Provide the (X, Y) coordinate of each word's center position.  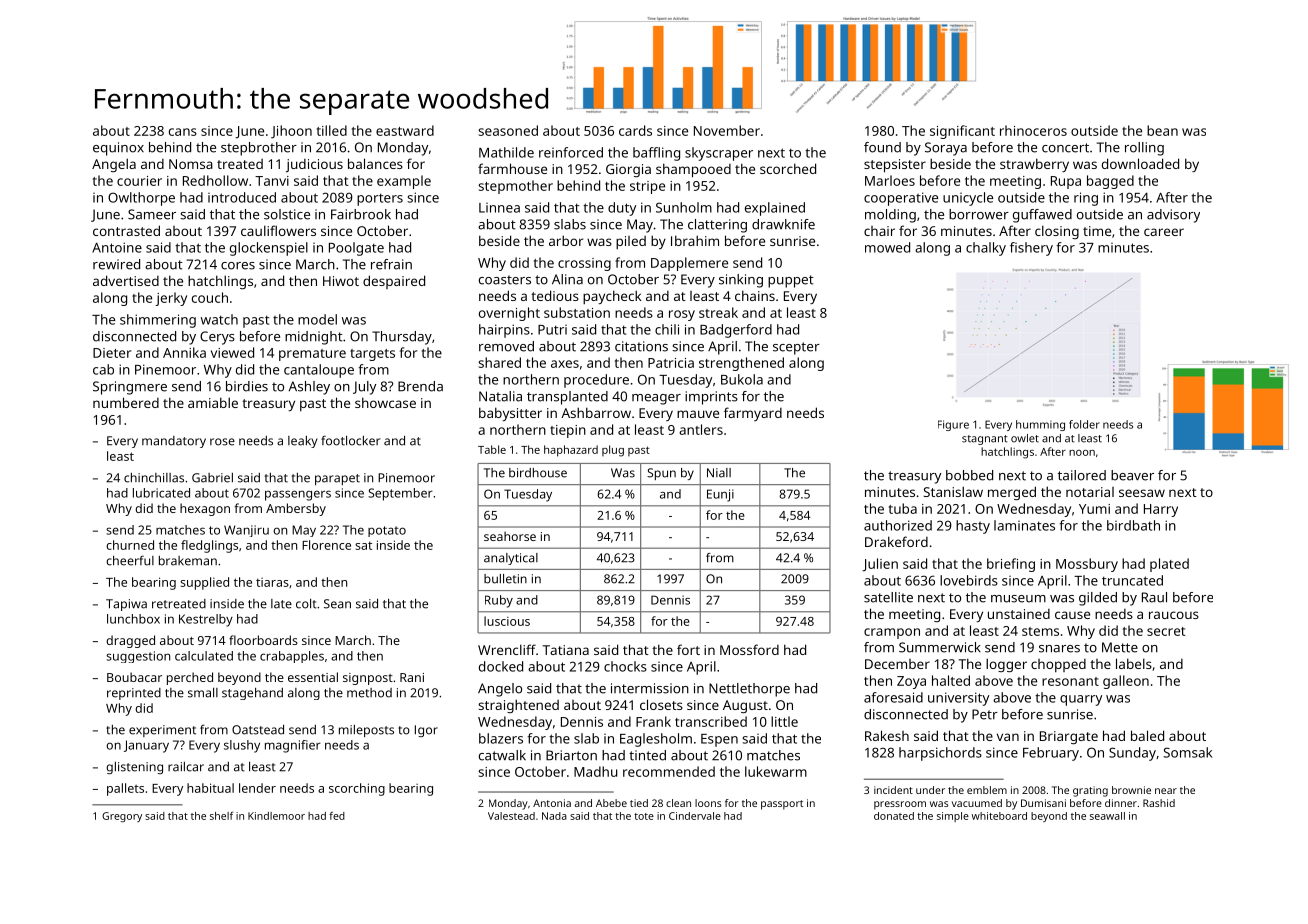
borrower (979, 214)
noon (1082, 453)
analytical (511, 559)
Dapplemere (689, 264)
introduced (242, 197)
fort (688, 649)
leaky (303, 442)
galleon (1126, 682)
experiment (162, 731)
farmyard (753, 414)
